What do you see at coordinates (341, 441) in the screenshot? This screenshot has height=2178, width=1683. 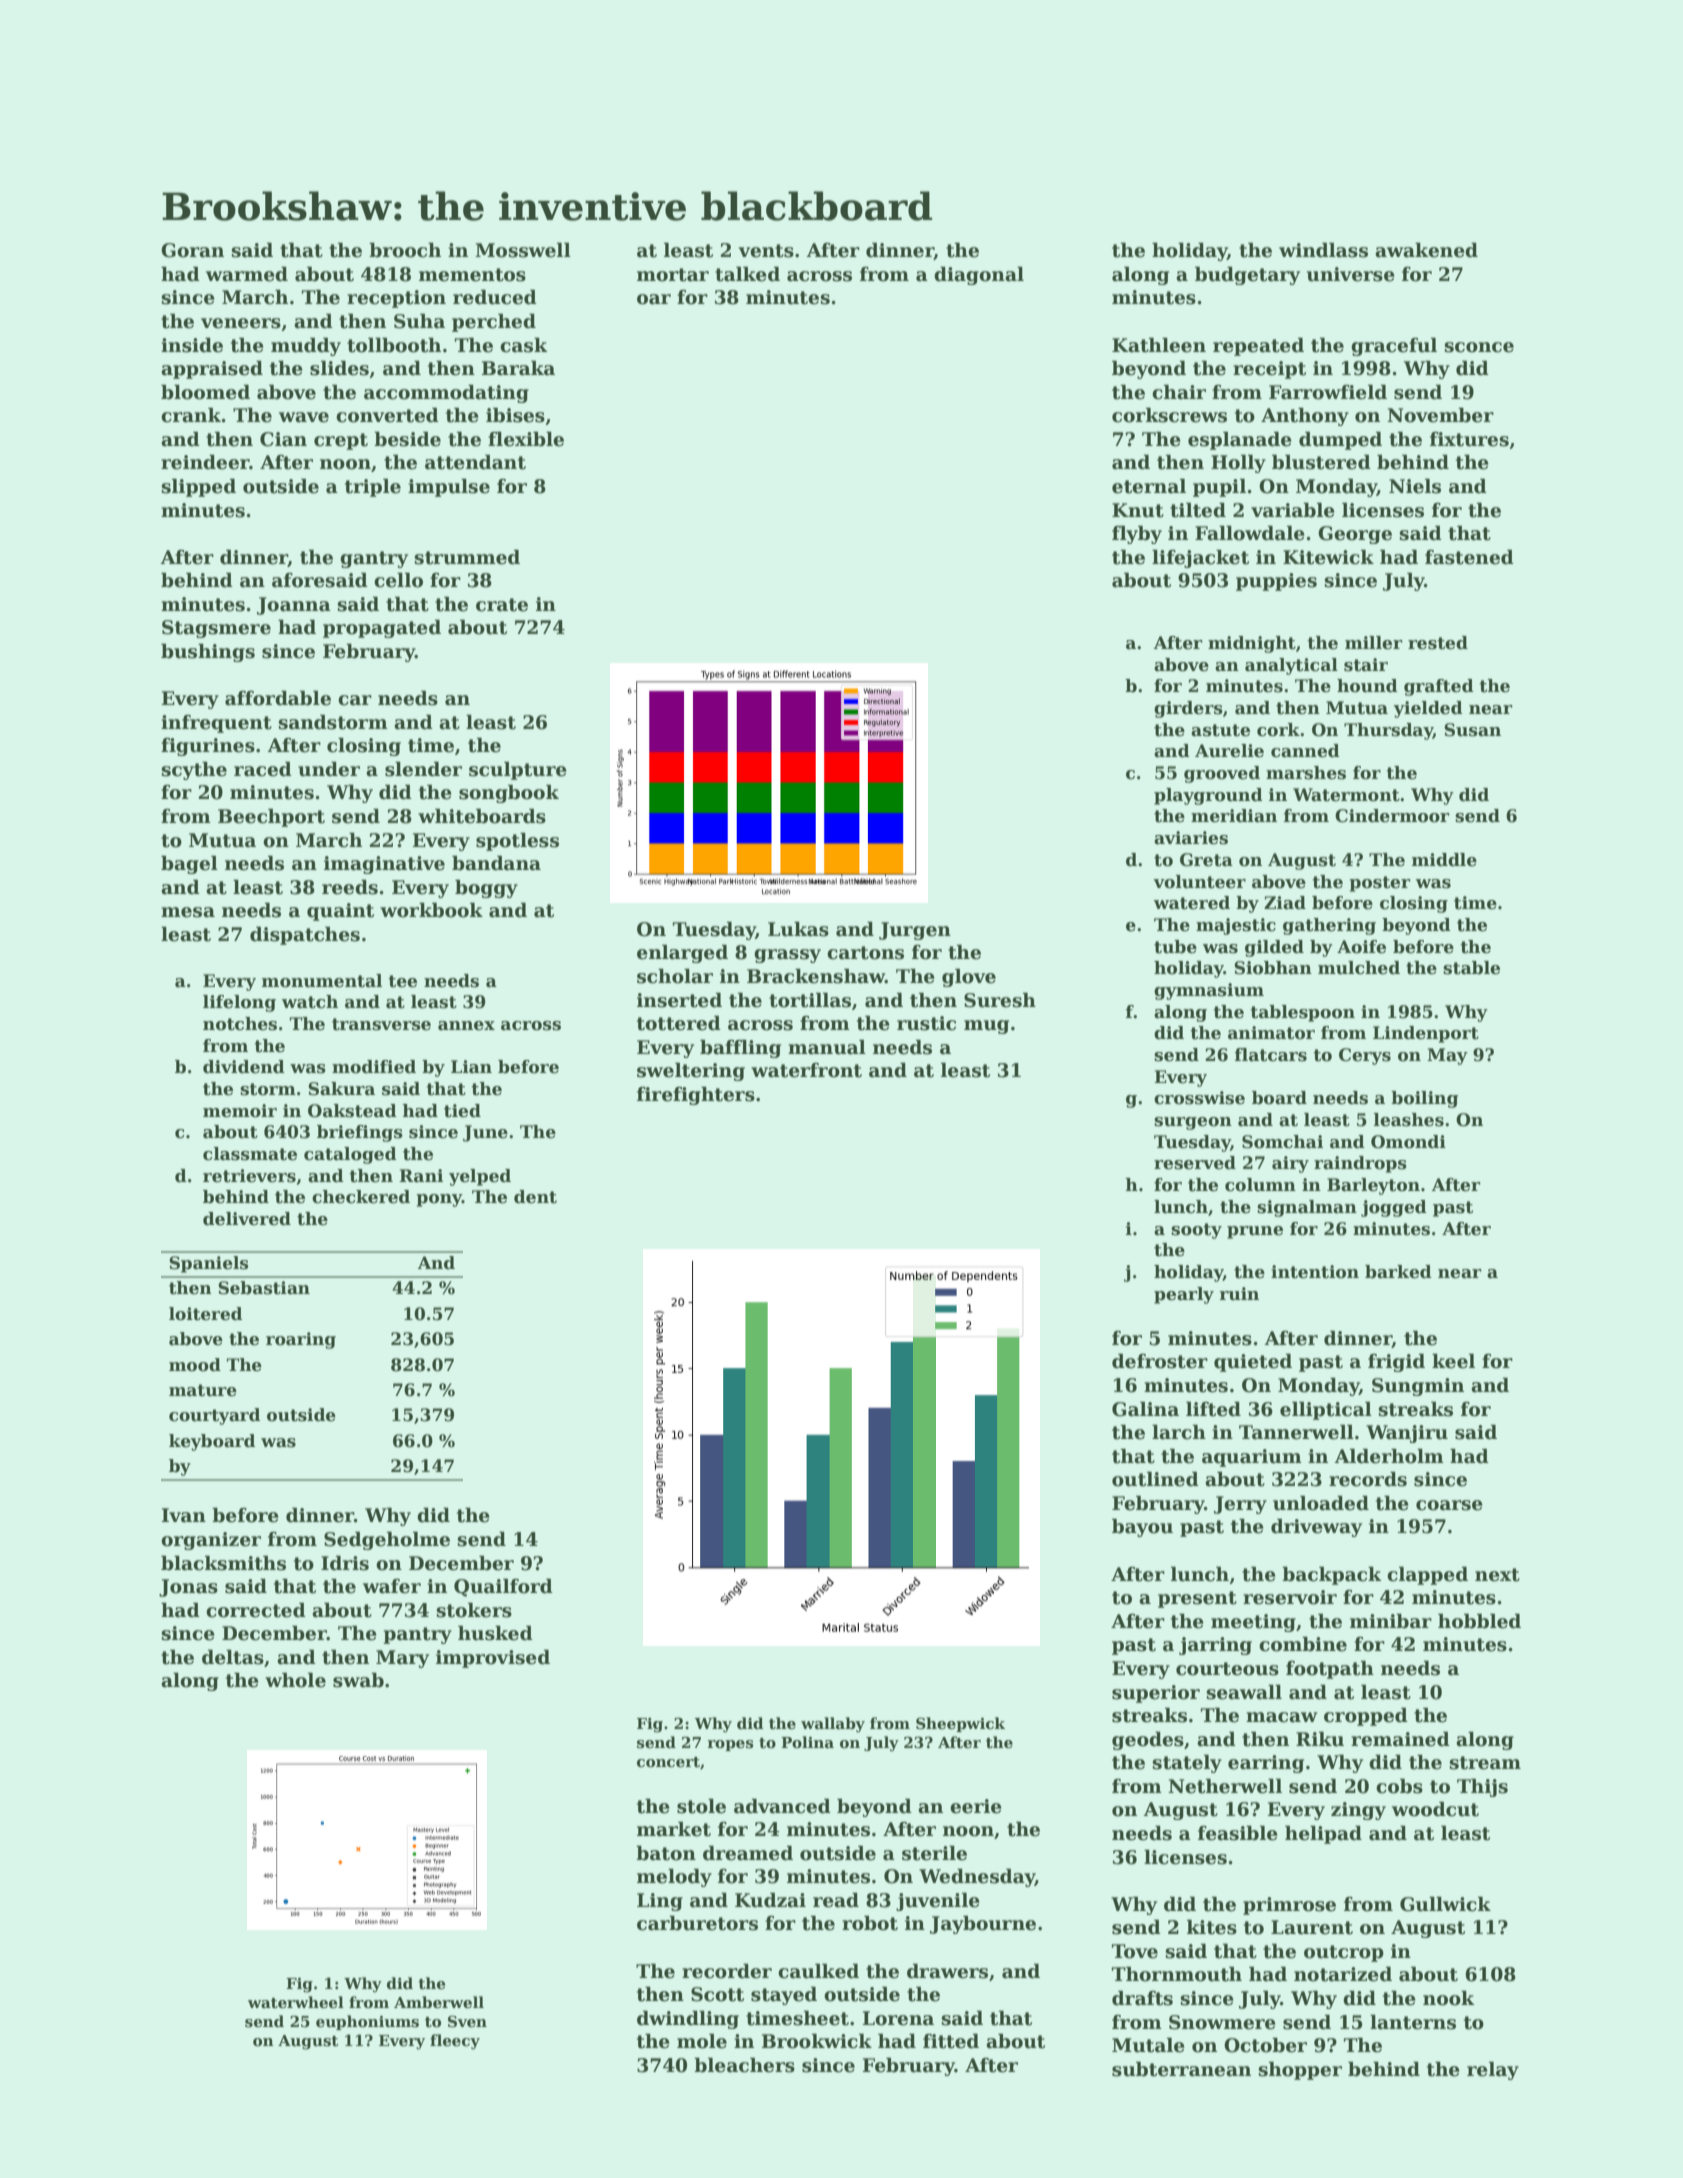 I see `crept` at bounding box center [341, 441].
